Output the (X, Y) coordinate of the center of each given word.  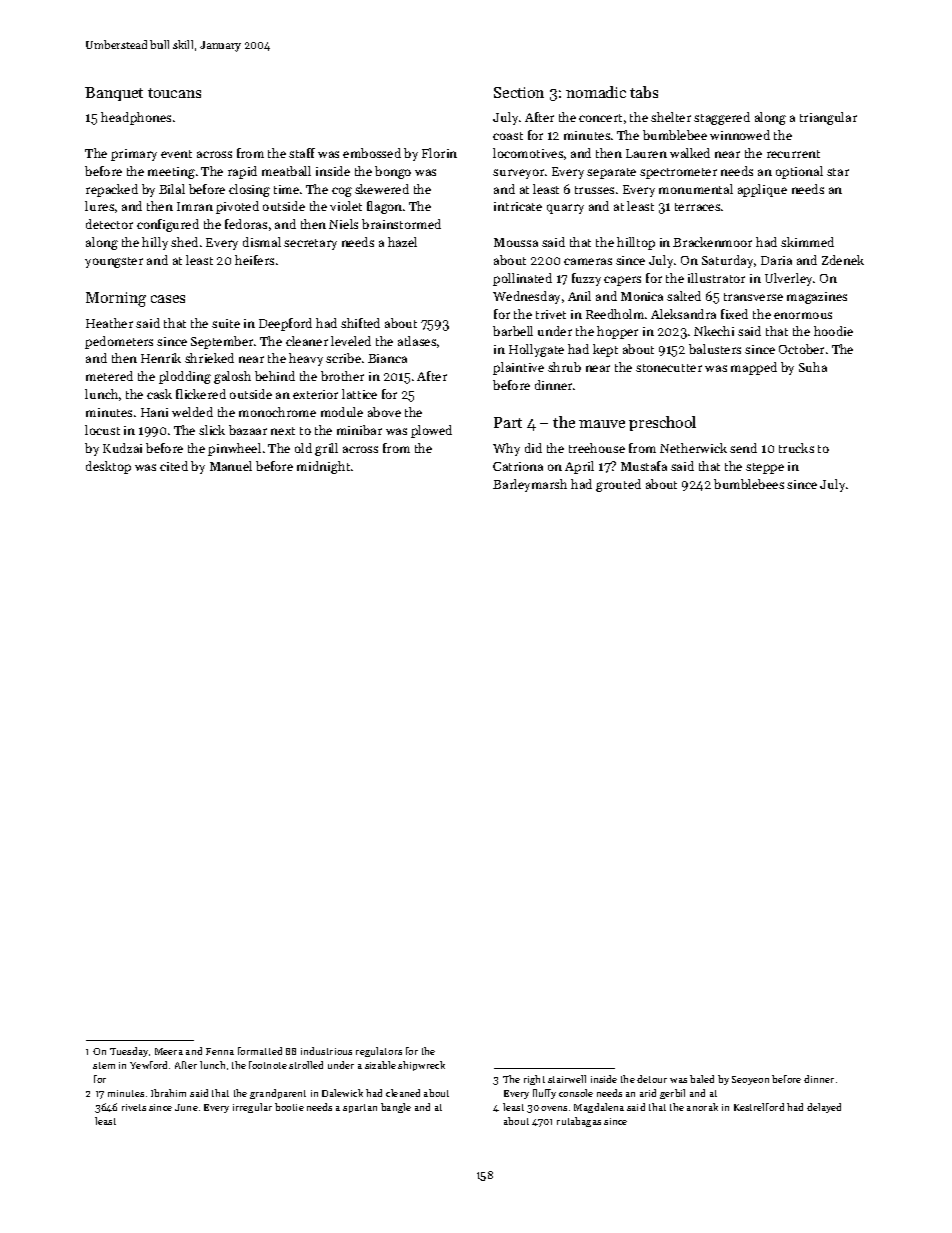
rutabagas (579, 1122)
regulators (379, 1052)
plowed (431, 431)
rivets (134, 1107)
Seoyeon (750, 1080)
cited (174, 466)
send (743, 448)
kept (605, 350)
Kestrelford (759, 1107)
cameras (588, 261)
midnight (323, 467)
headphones (136, 118)
